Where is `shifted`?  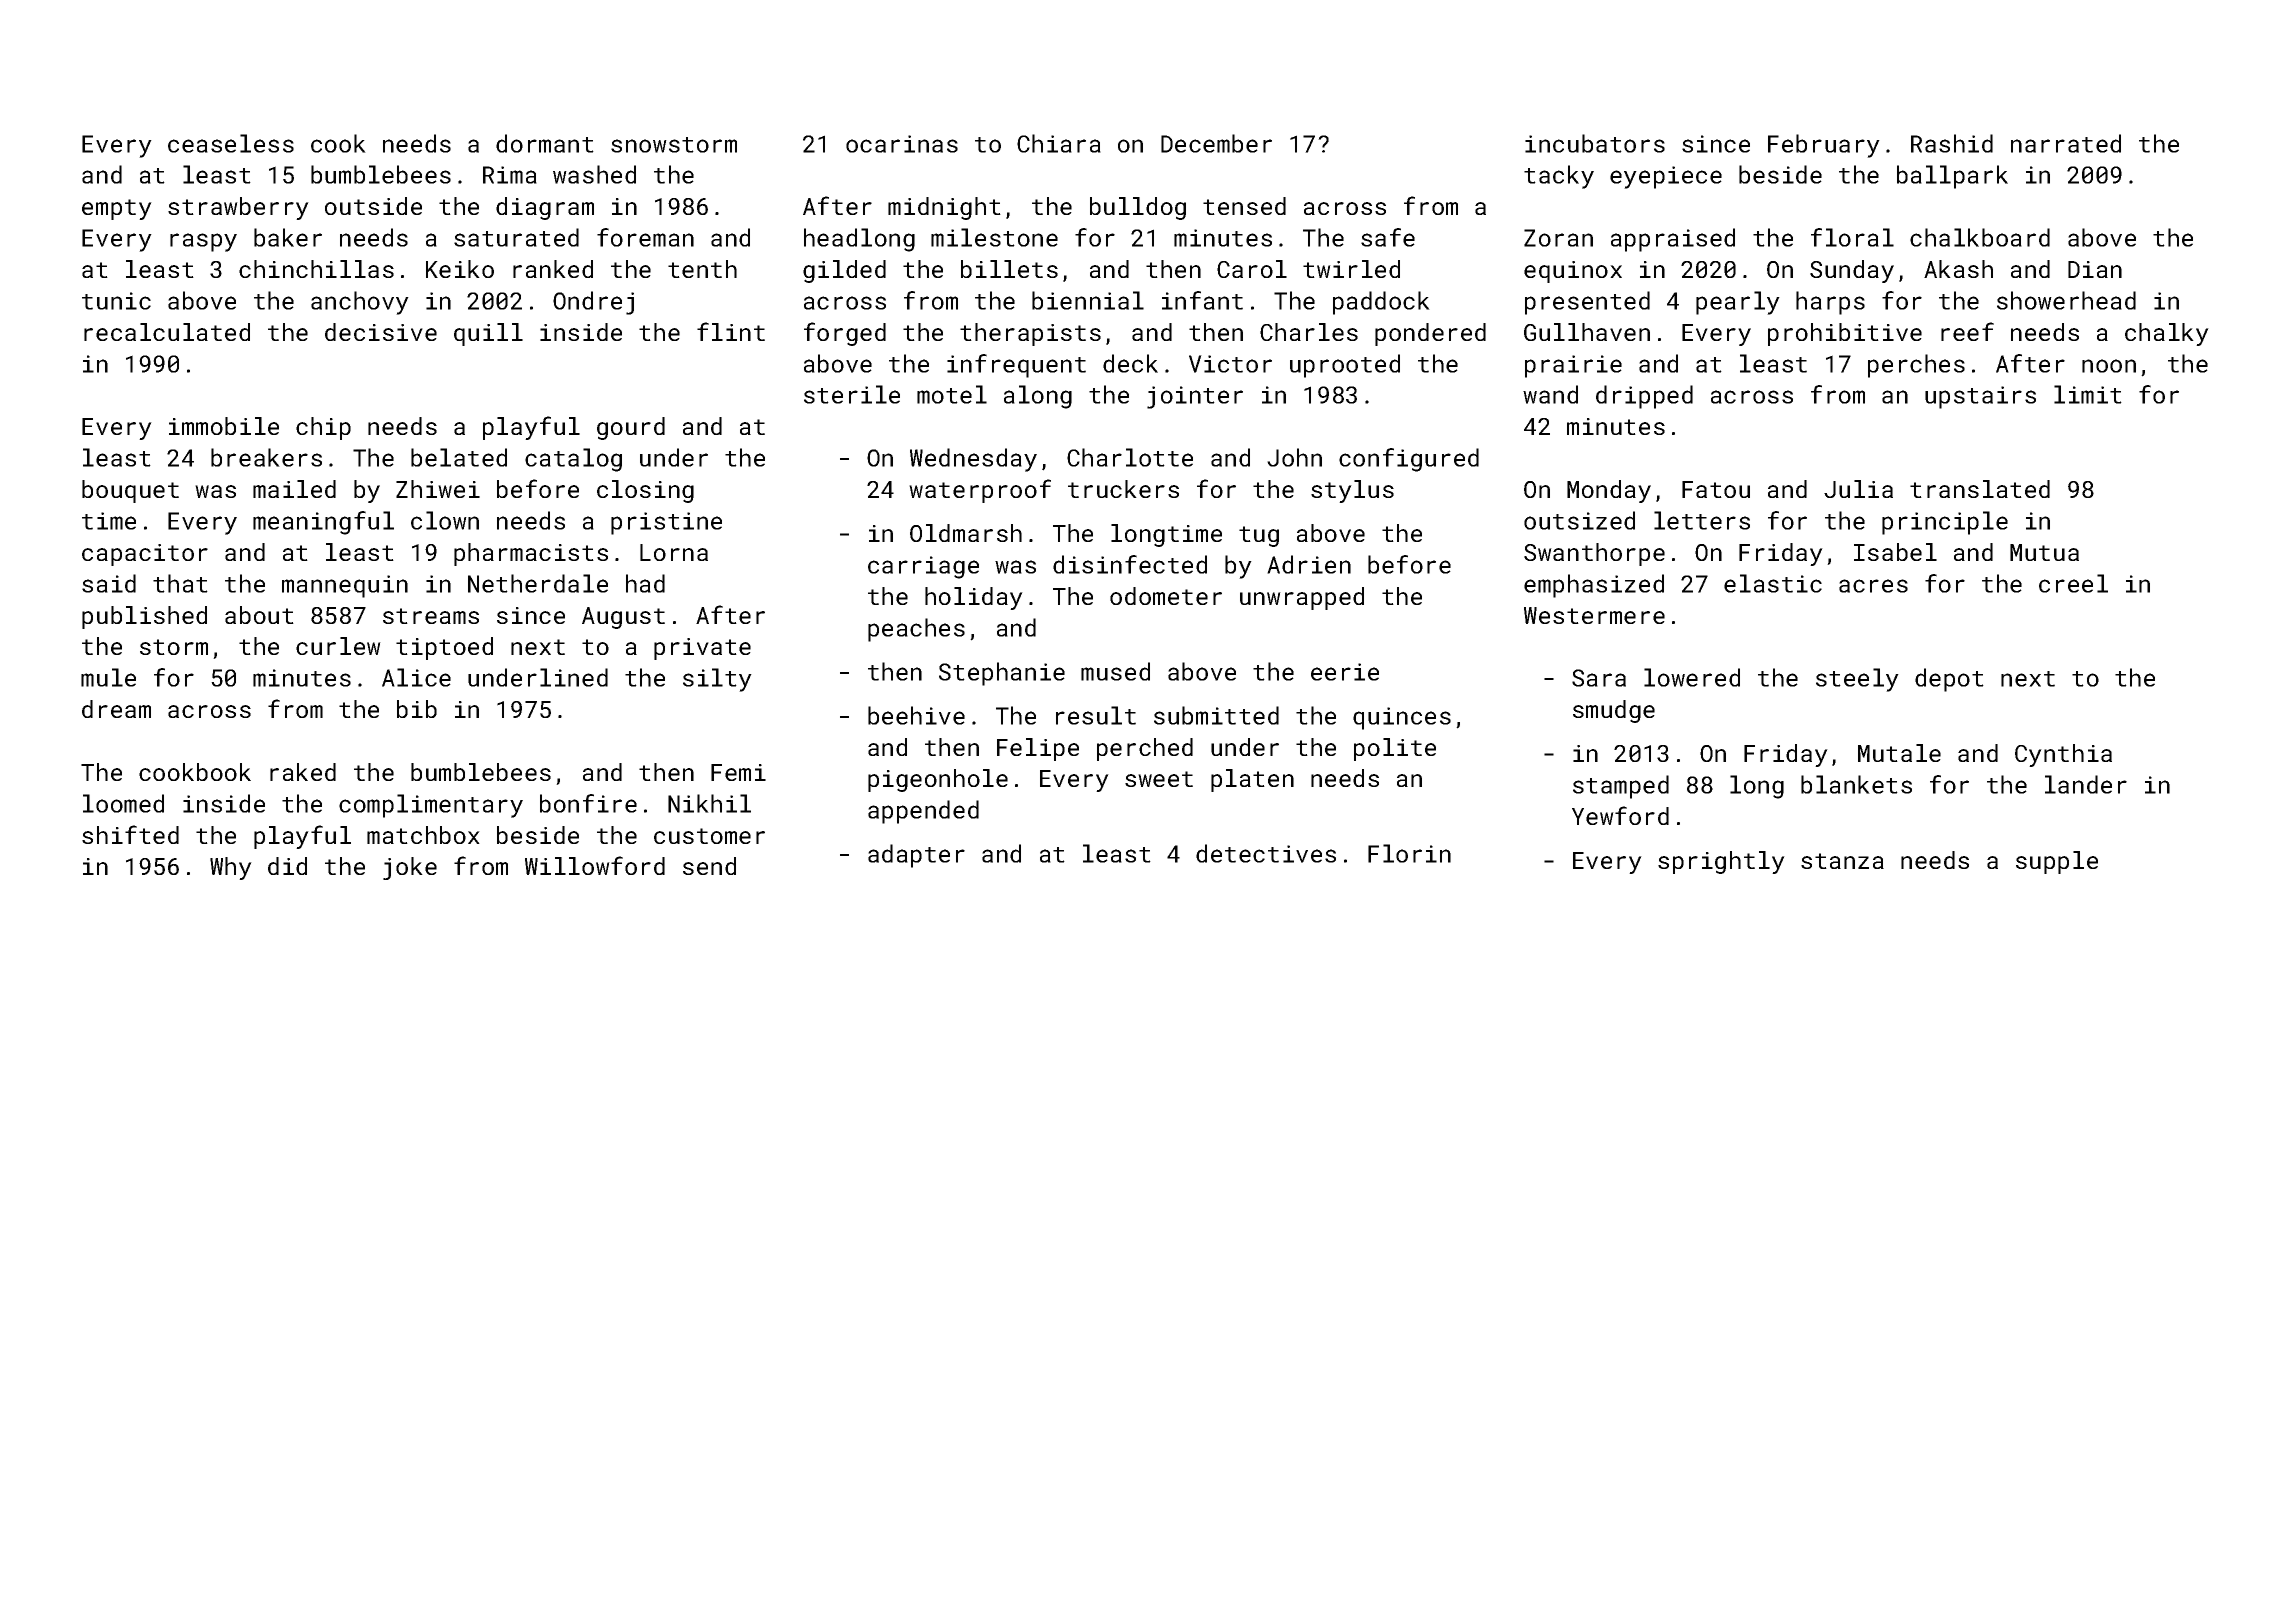
shifted is located at coordinates (130, 834).
